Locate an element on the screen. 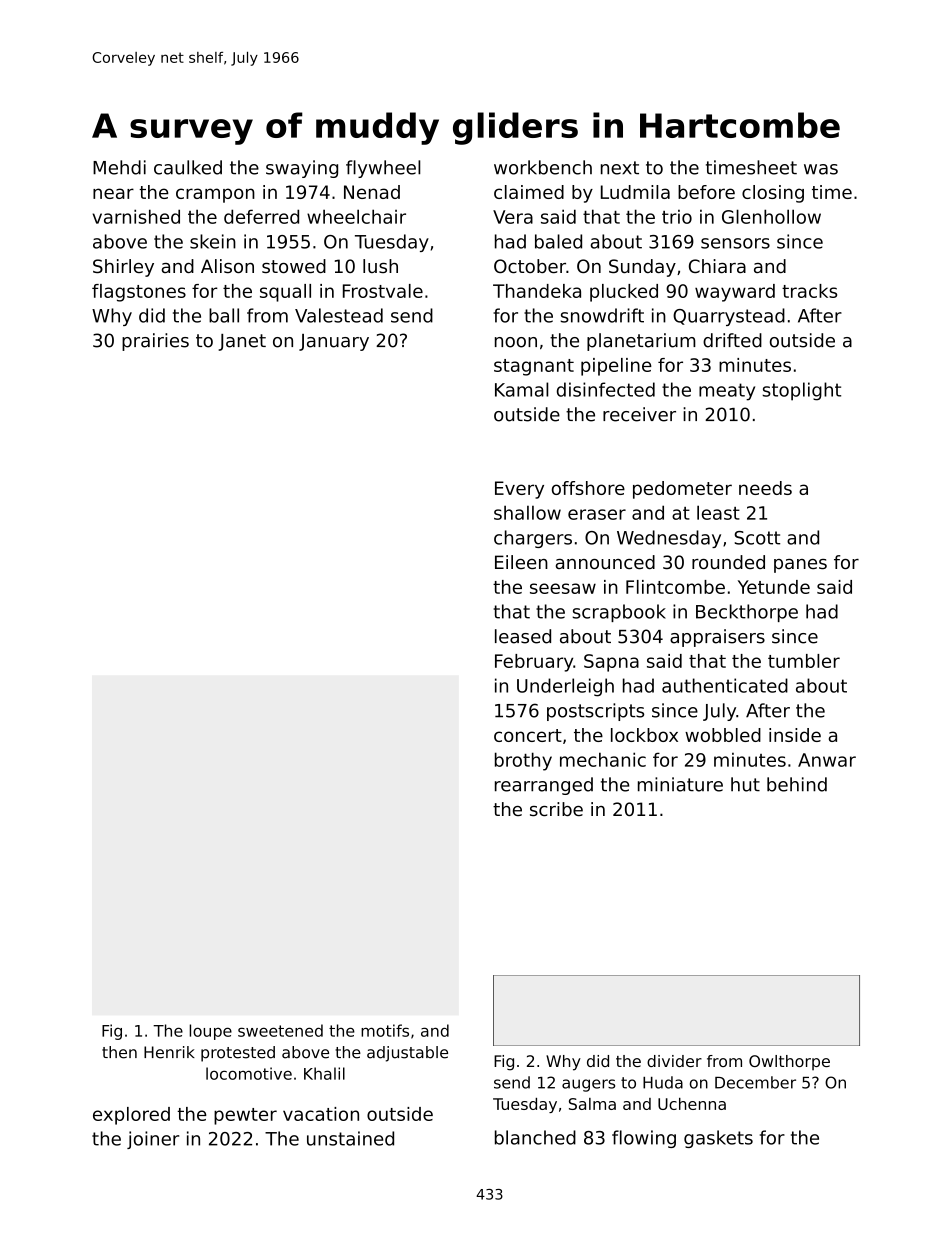 The height and width of the screenshot is (1233, 952). needs is located at coordinates (765, 488).
